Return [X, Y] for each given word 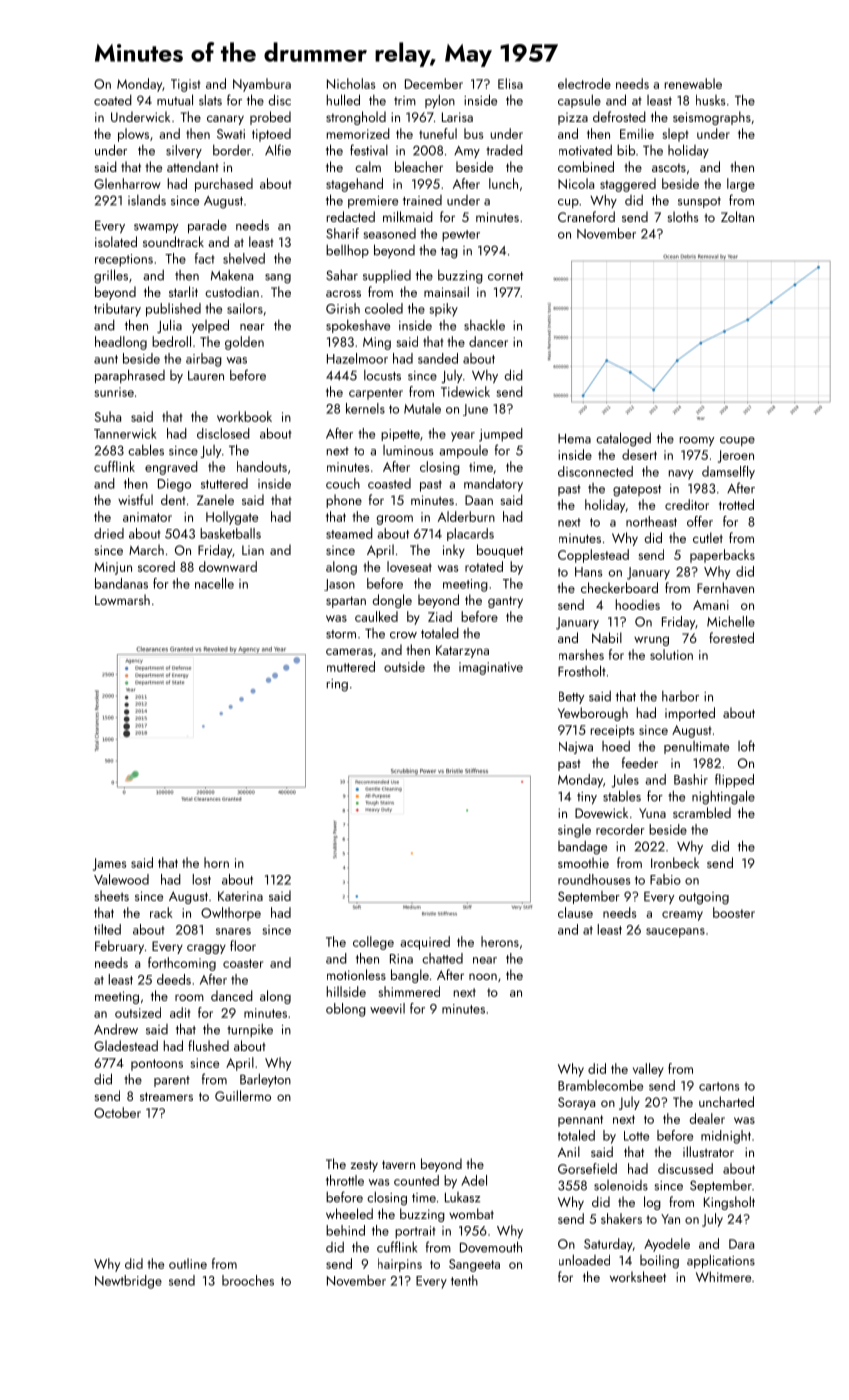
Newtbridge [128, 1282]
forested [731, 637]
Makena [232, 275]
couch [343, 483]
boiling [659, 1262]
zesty [364, 1166]
